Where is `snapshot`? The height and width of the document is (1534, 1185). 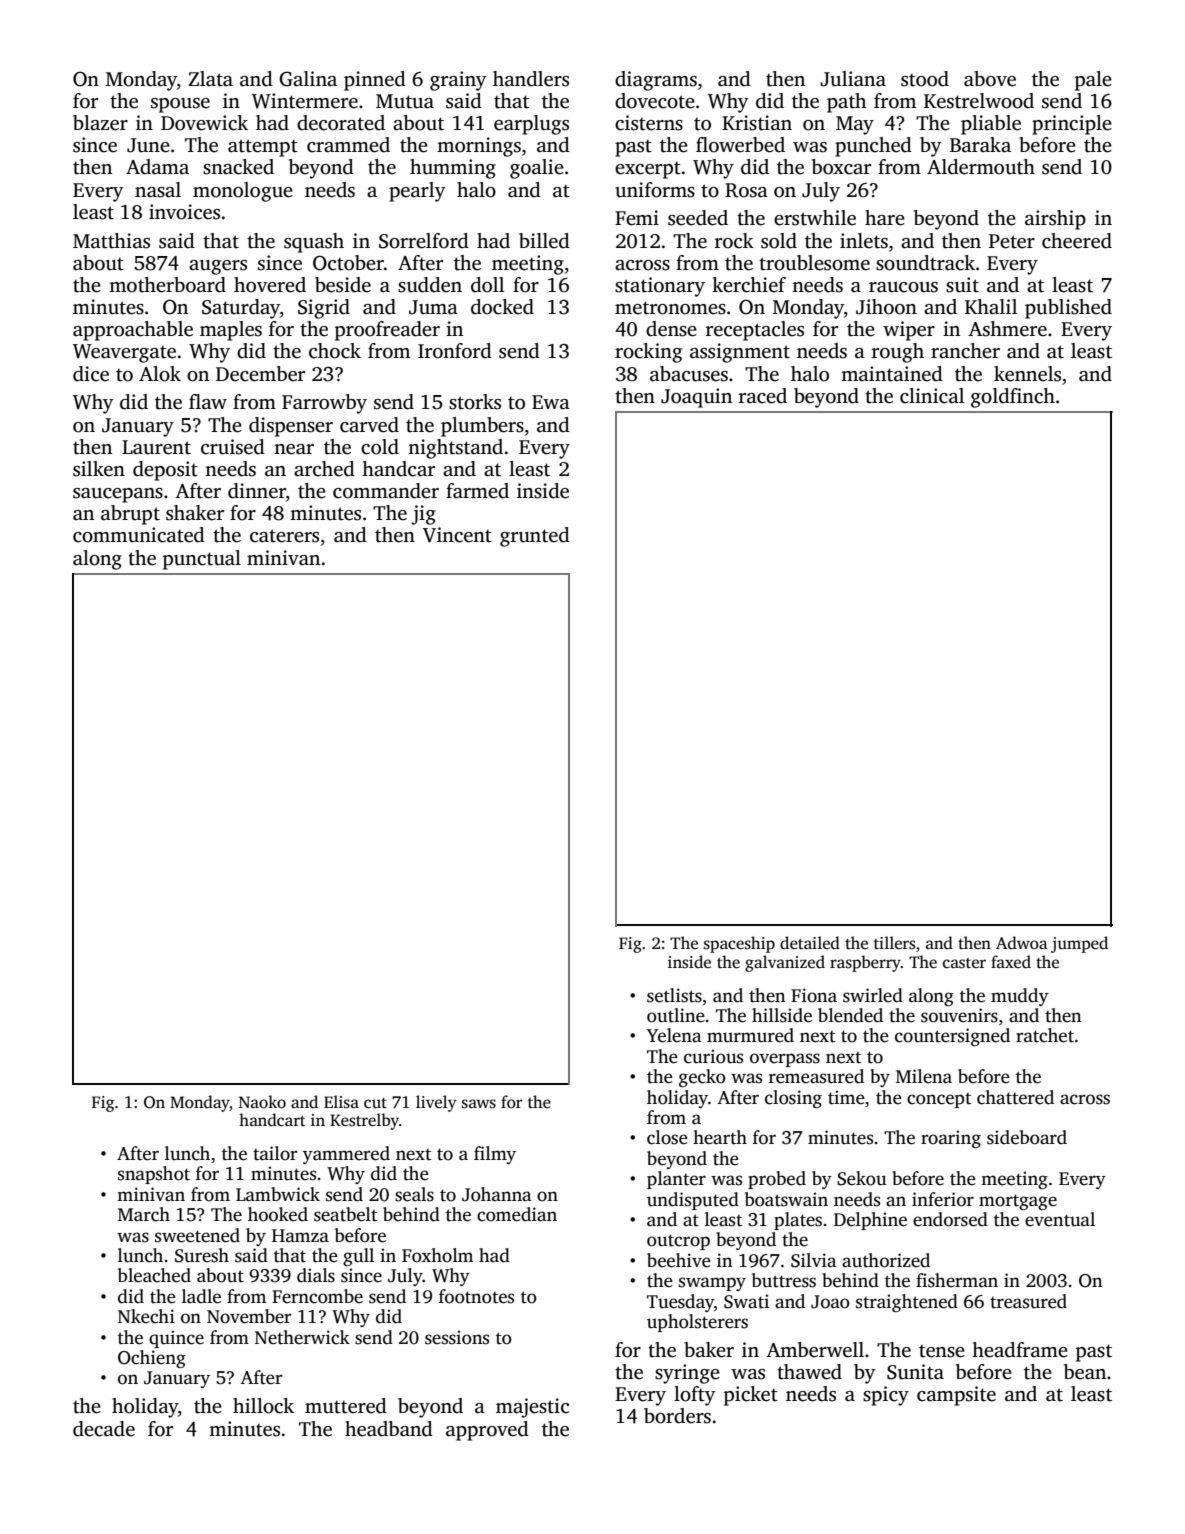
snapshot is located at coordinates (154, 1175).
